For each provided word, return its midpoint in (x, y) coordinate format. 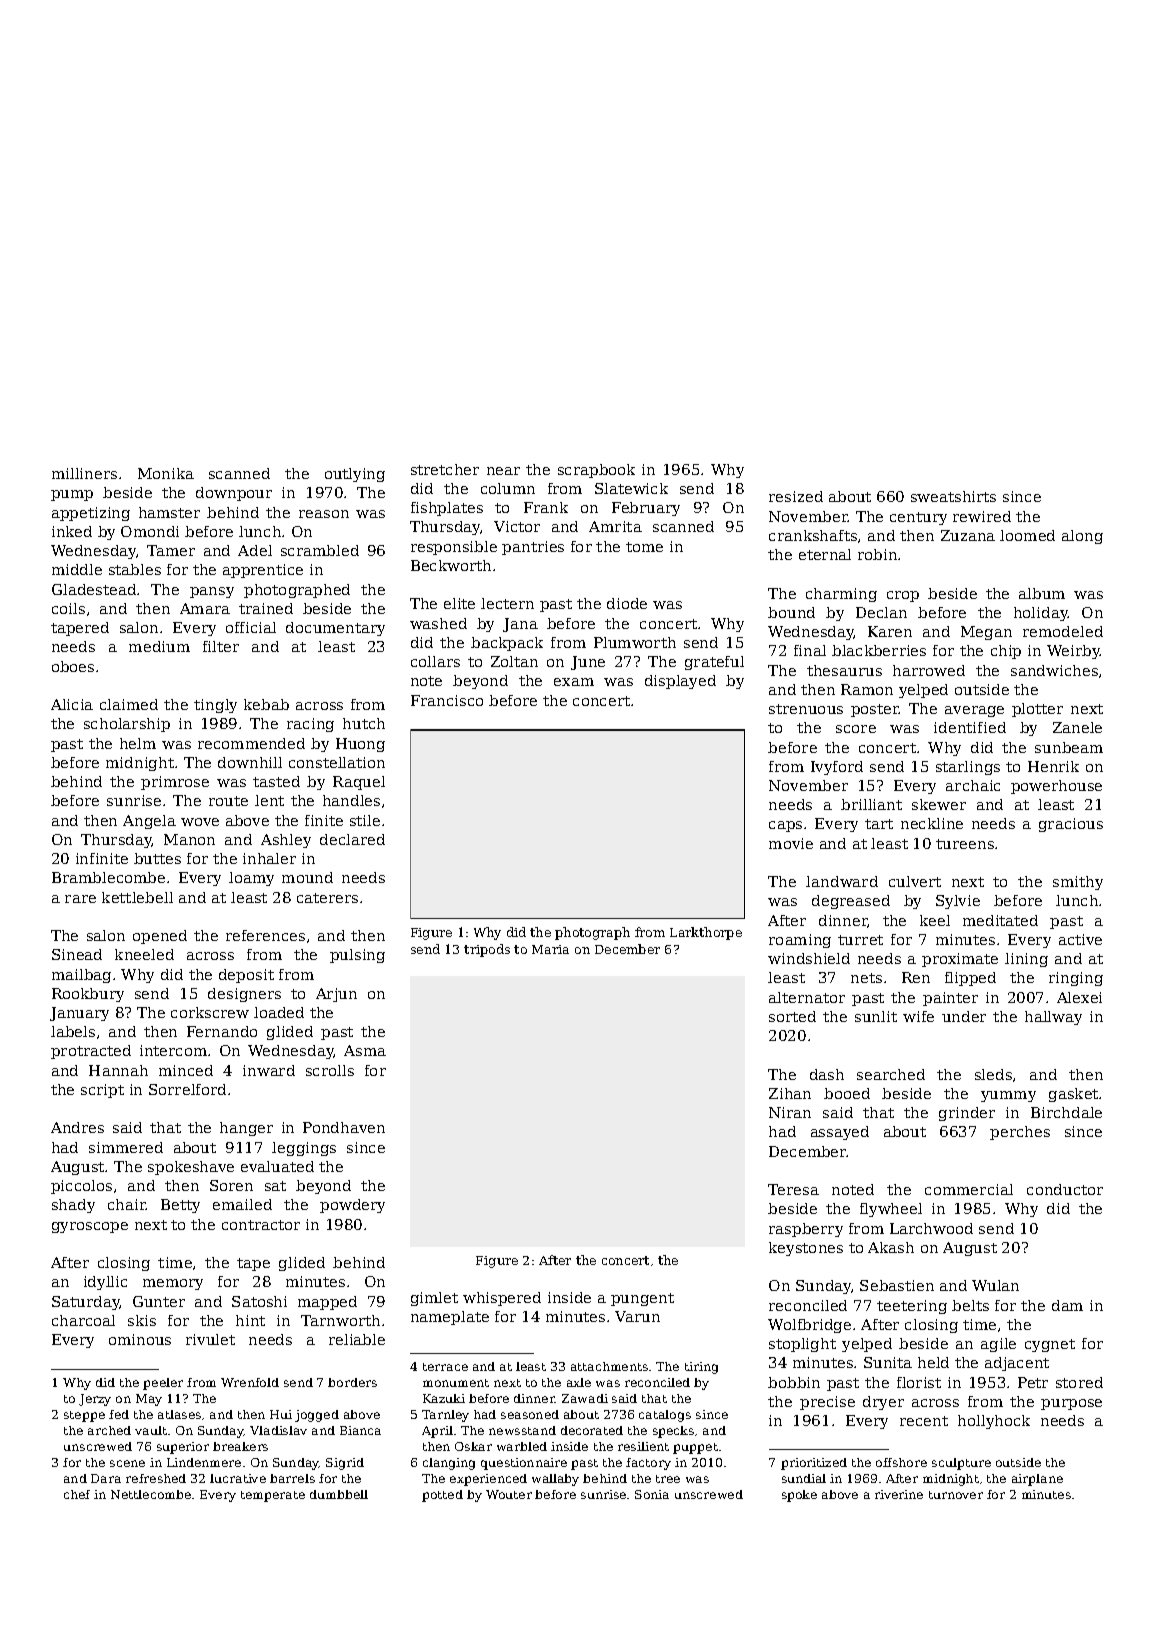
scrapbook (596, 471)
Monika (166, 473)
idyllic (105, 1283)
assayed (840, 1133)
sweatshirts (953, 496)
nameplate (450, 1318)
